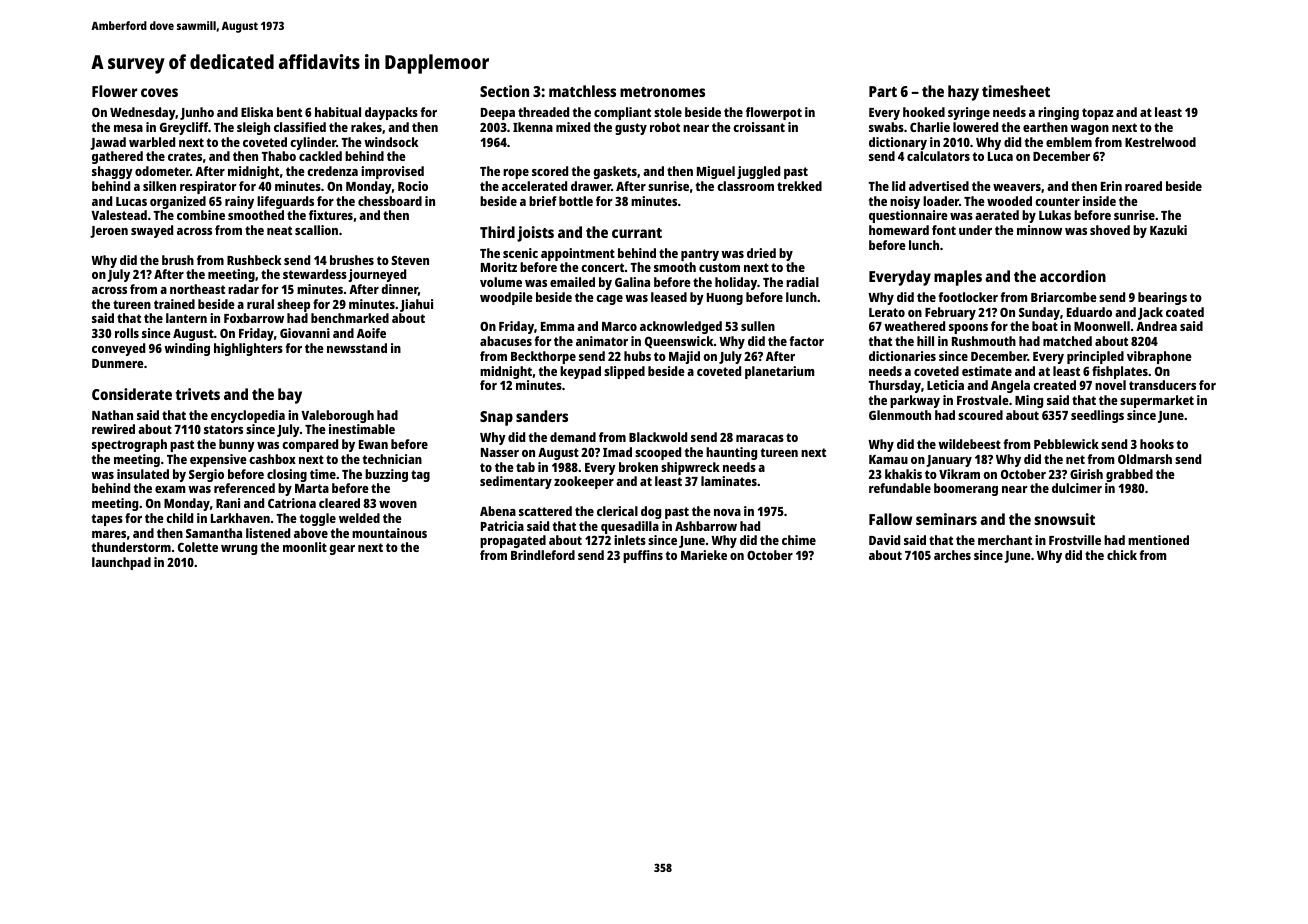 The image size is (1308, 924). Describe the element at coordinates (109, 534) in the image. I see `mares` at that location.
